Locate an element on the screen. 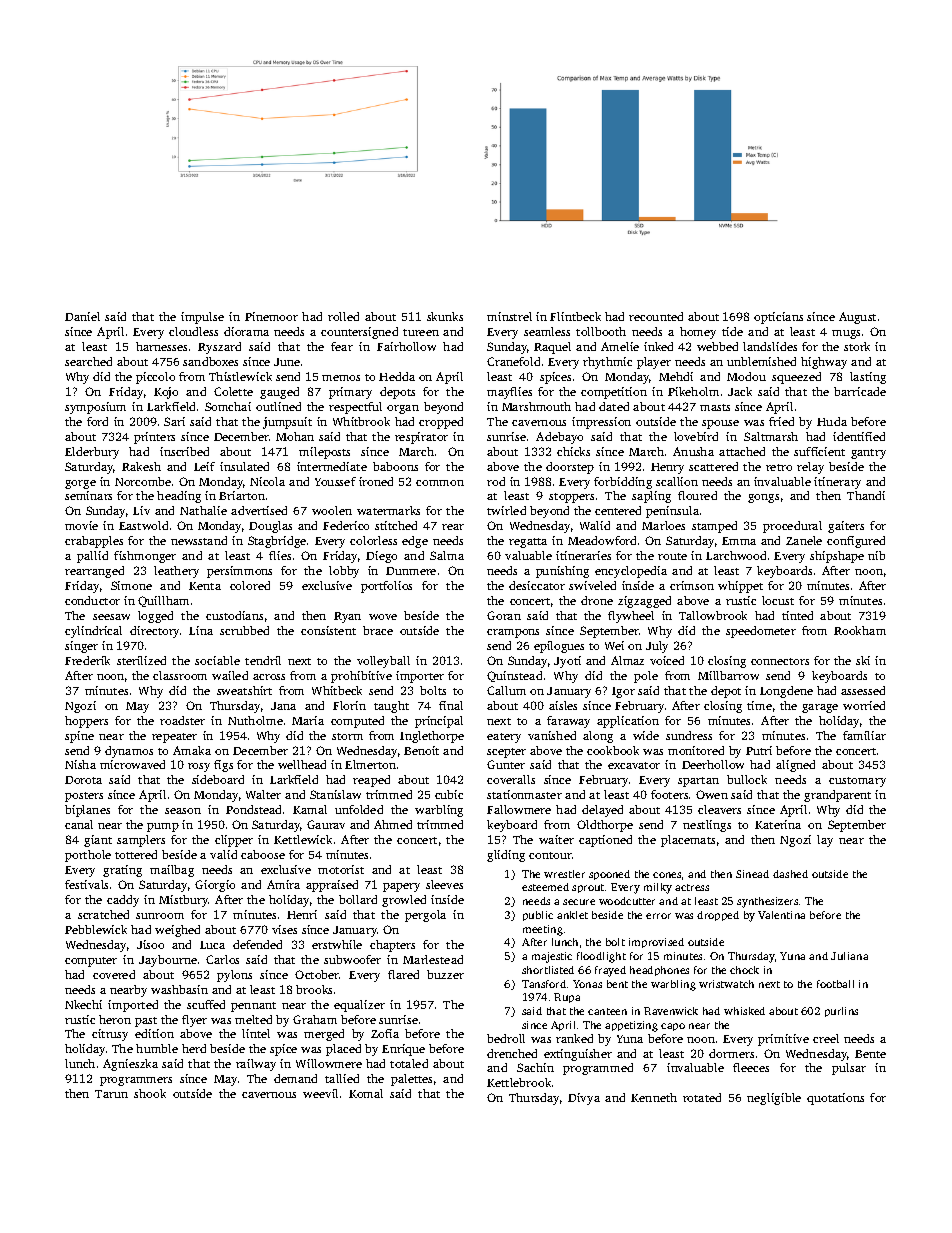  gantry is located at coordinates (868, 454).
